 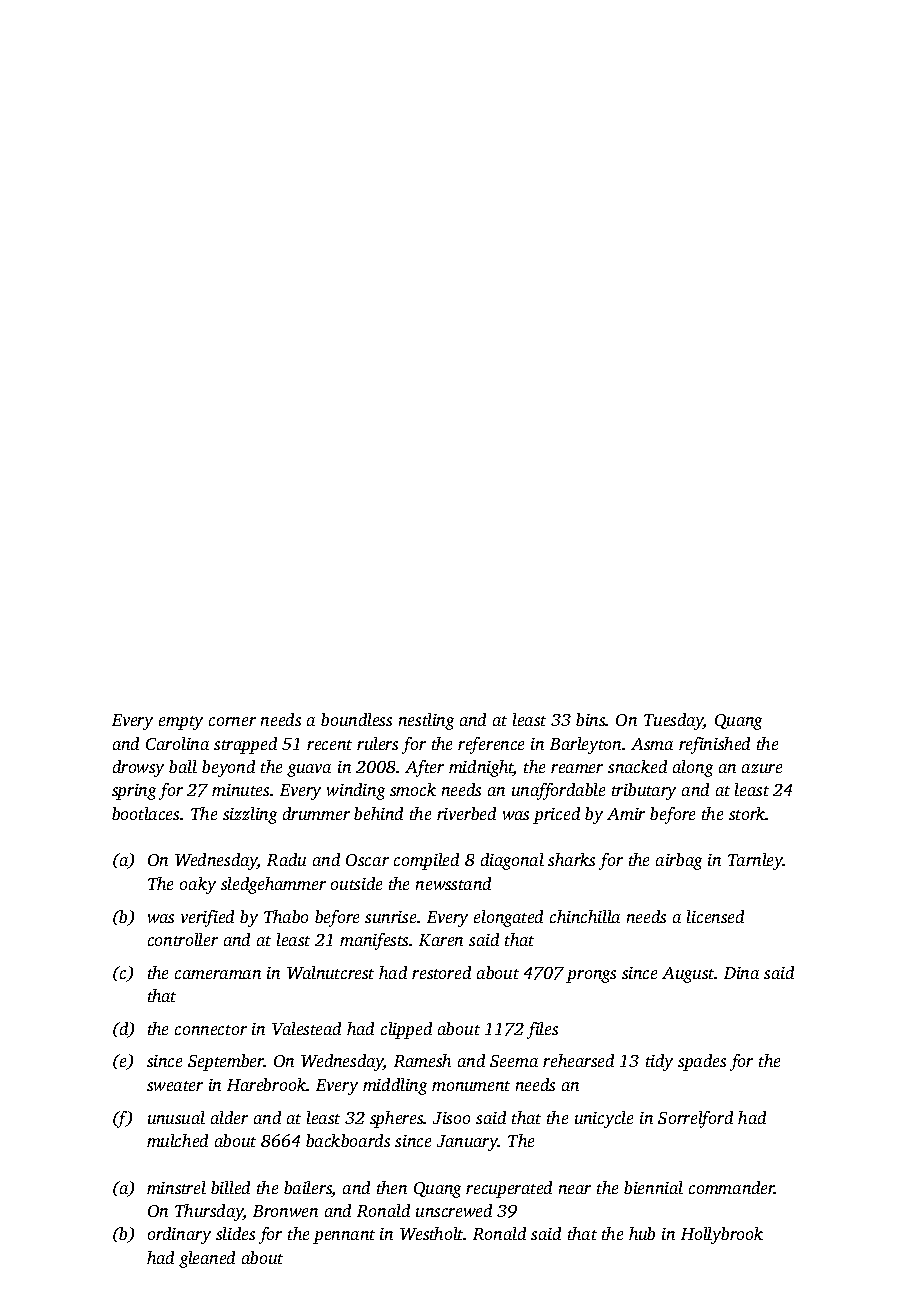 I want to click on middling, so click(x=395, y=1086).
